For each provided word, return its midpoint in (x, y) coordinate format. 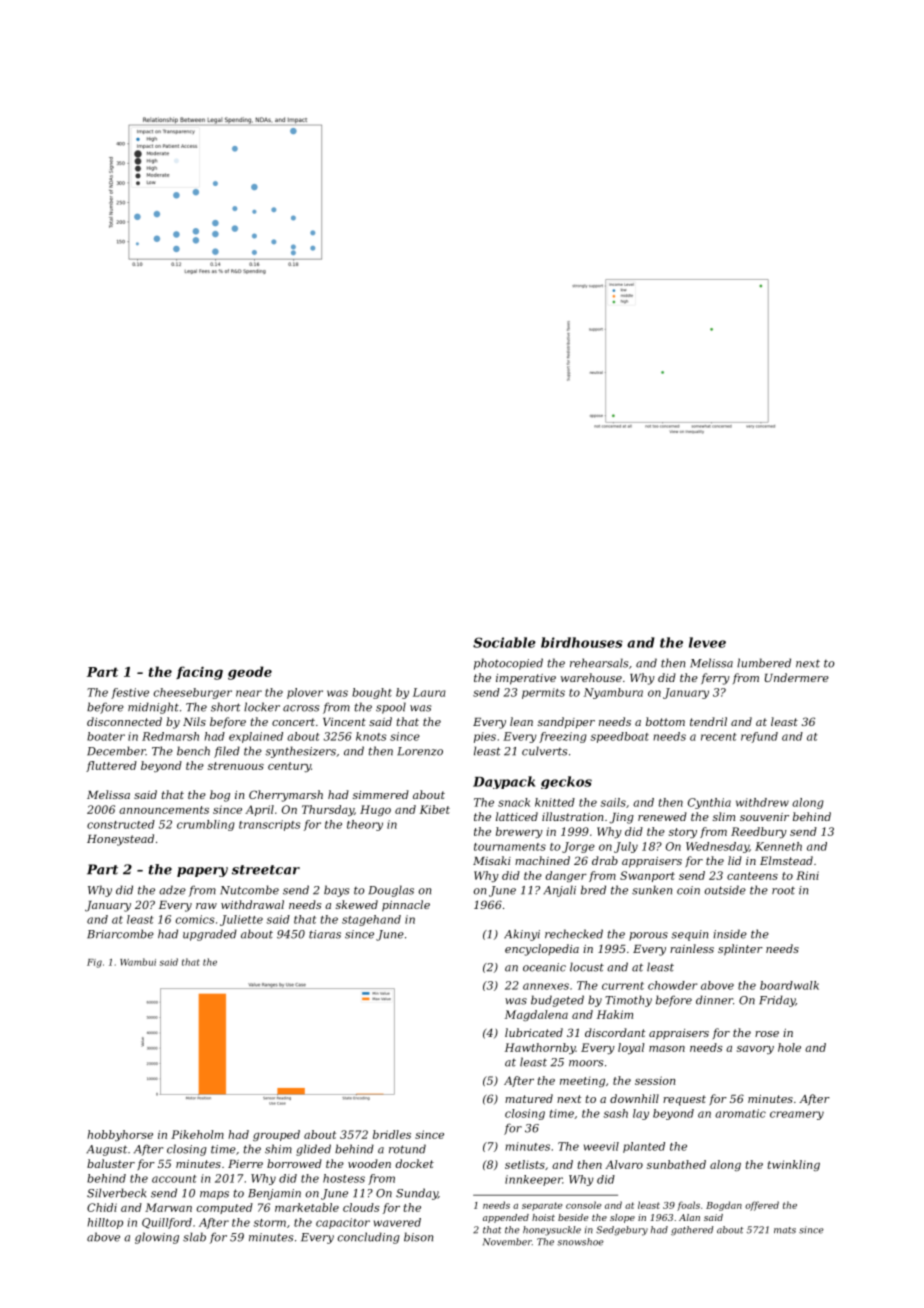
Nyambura (613, 693)
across (301, 708)
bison (418, 1237)
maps (214, 1195)
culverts (544, 751)
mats (785, 1230)
